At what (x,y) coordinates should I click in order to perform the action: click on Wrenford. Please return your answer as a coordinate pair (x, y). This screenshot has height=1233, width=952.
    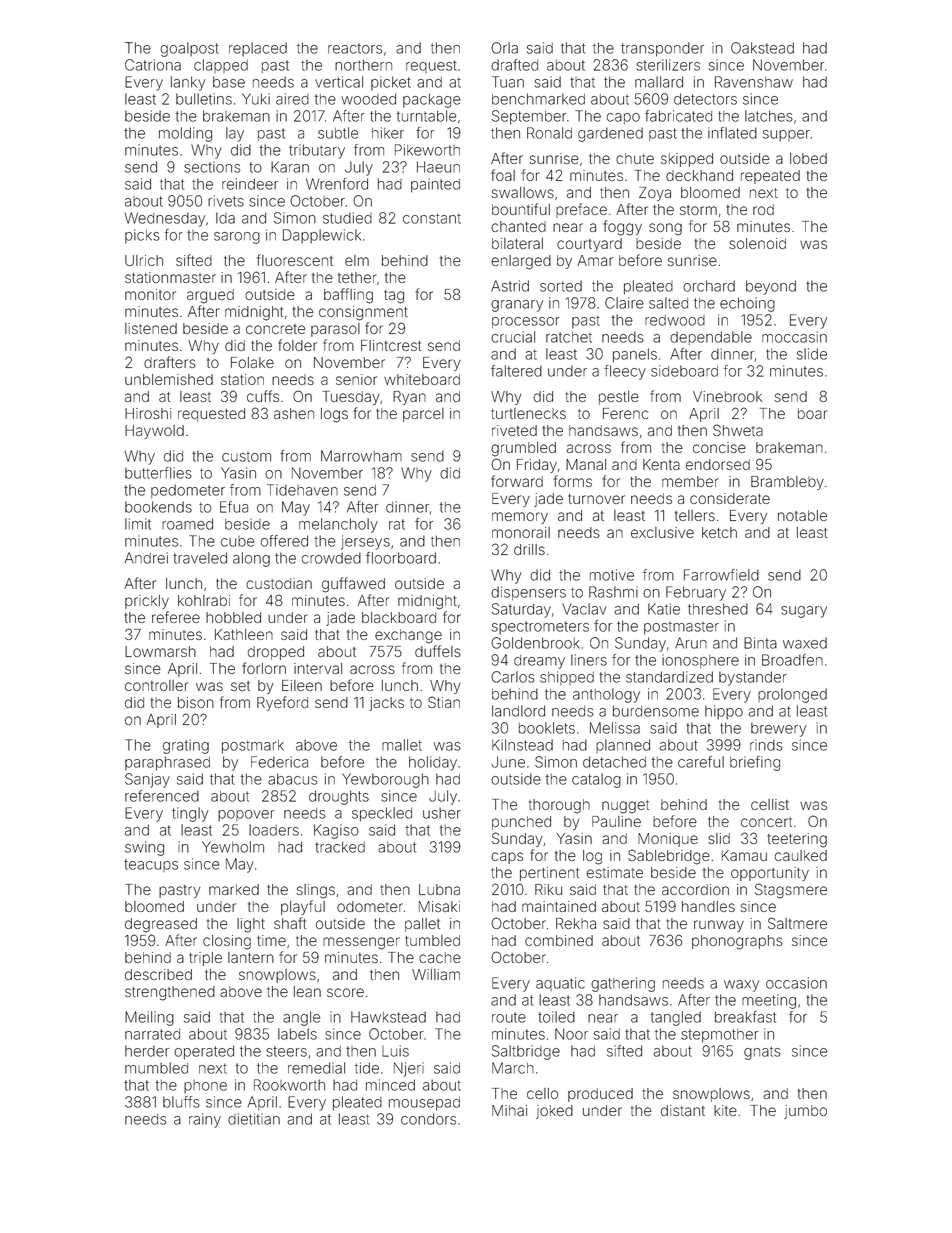
    Looking at the image, I should click on (337, 184).
